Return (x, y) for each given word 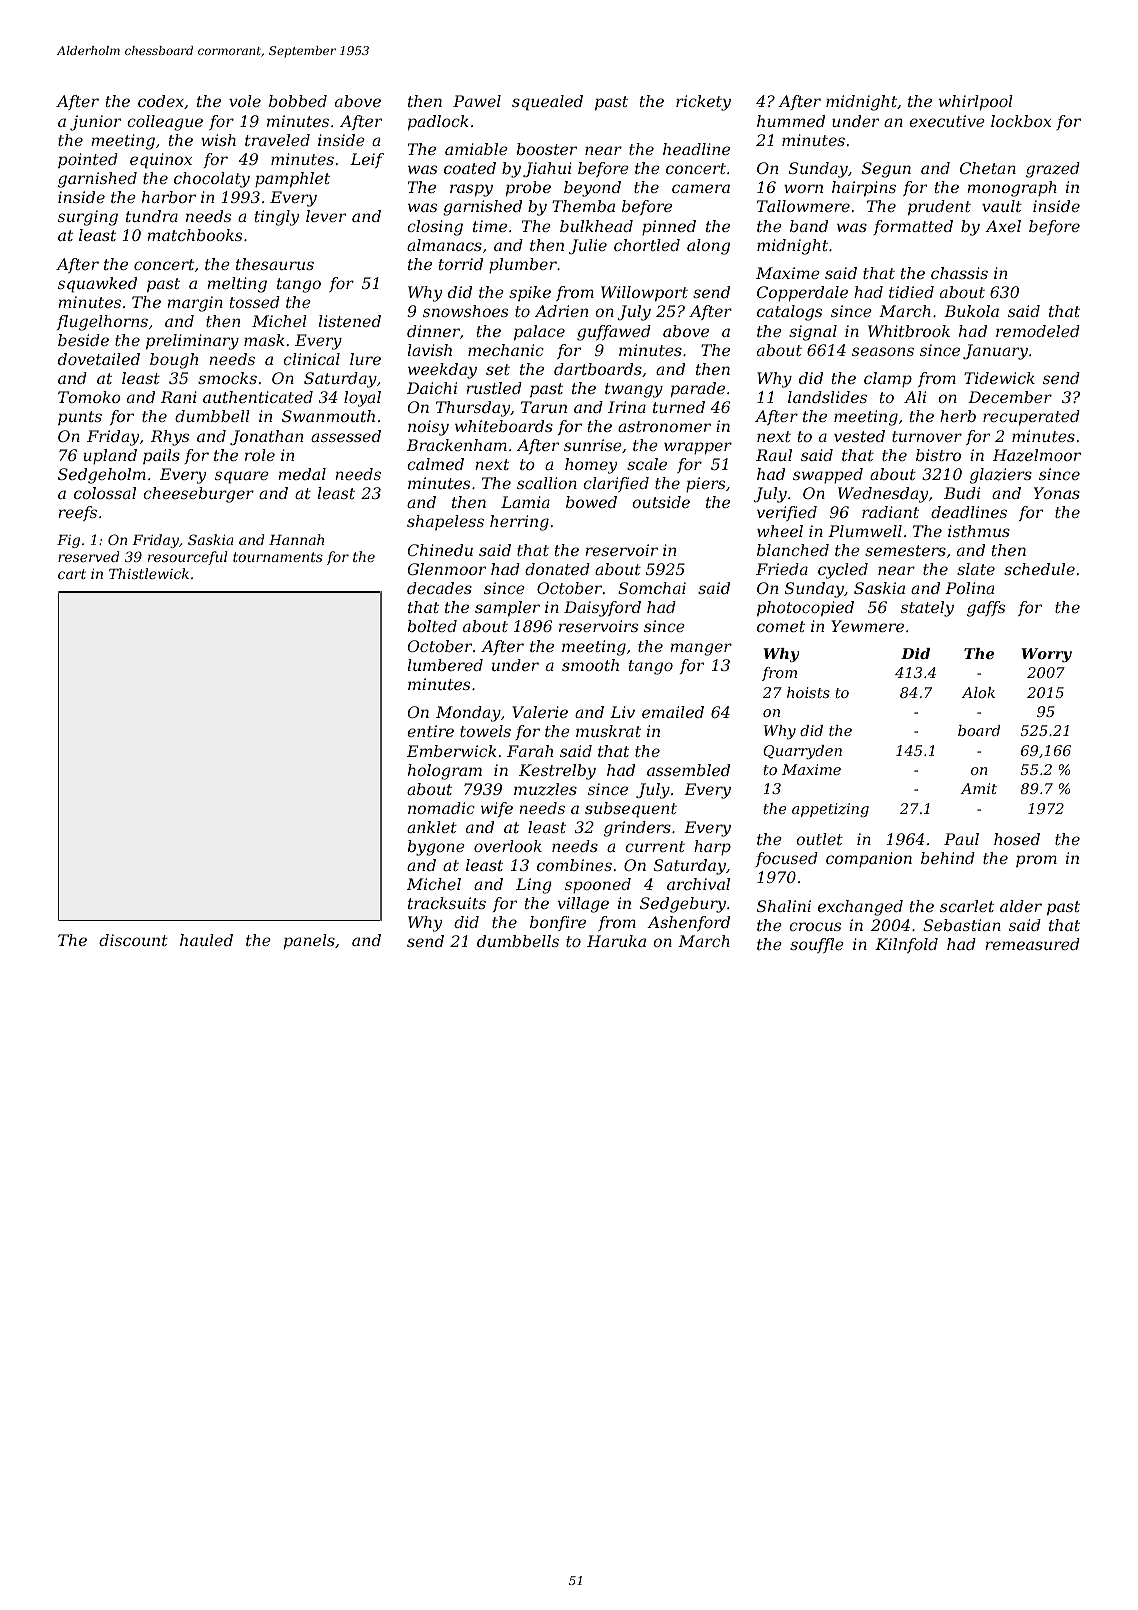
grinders (637, 829)
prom (1036, 861)
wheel (780, 531)
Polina (969, 588)
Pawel (477, 101)
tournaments (278, 557)
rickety (703, 103)
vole (245, 101)
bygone (436, 848)
